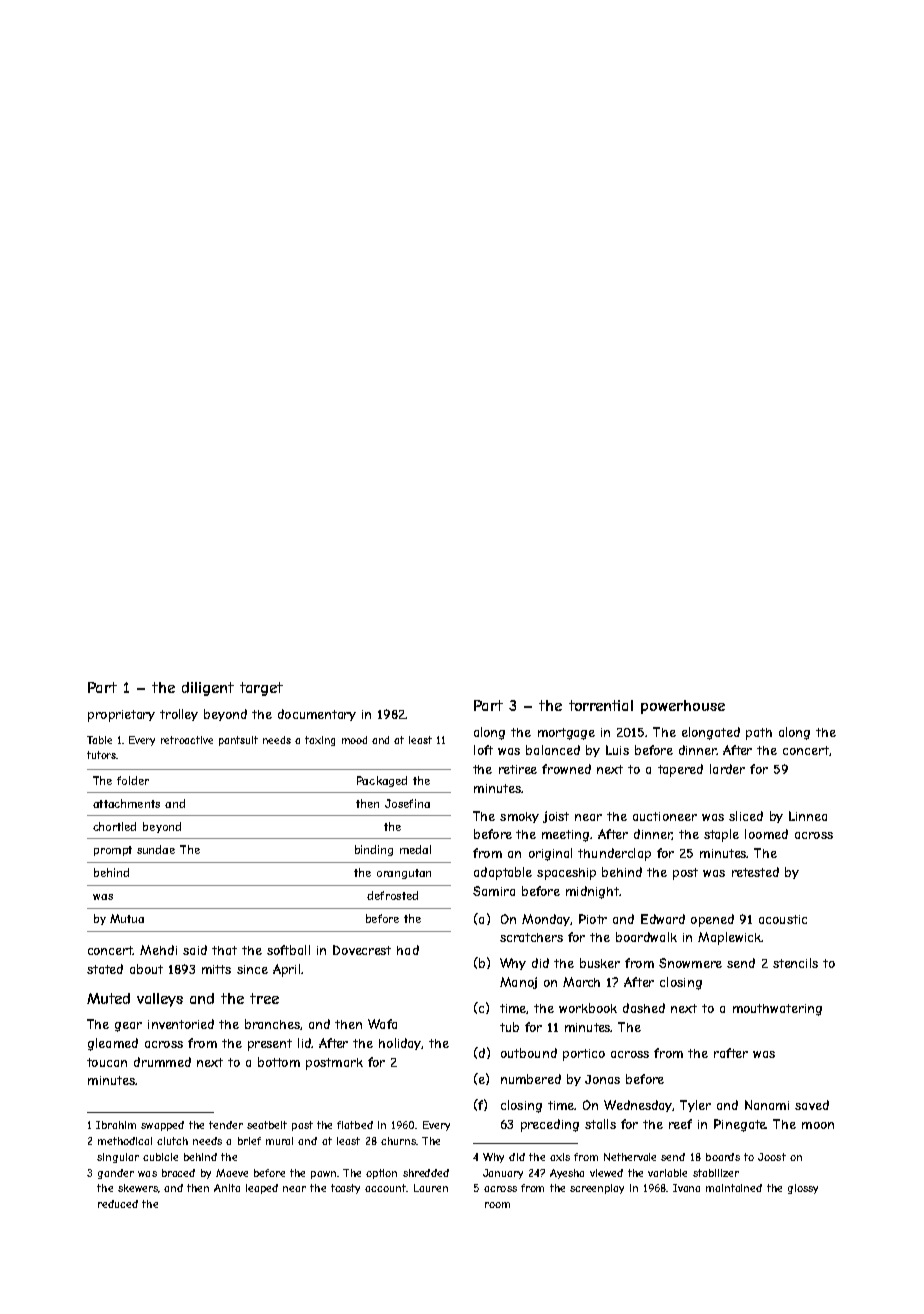  I want to click on target, so click(261, 689).
